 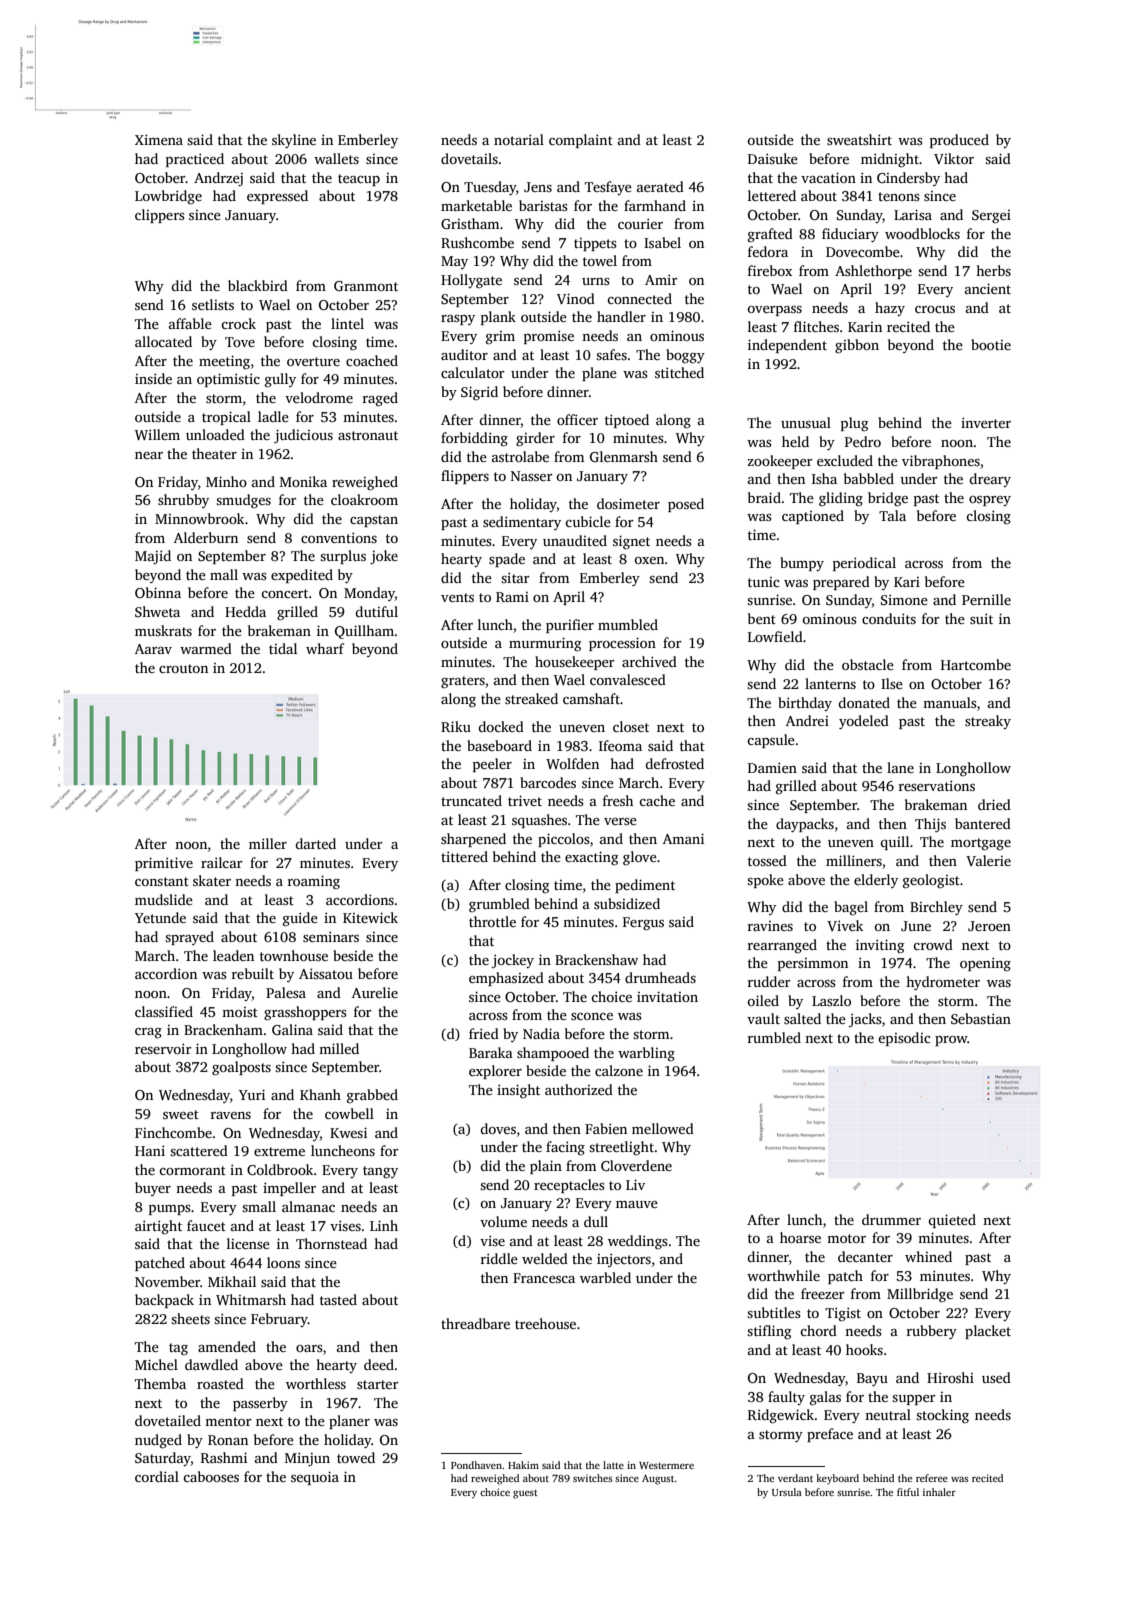 What do you see at coordinates (294, 141) in the screenshot?
I see `skyline` at bounding box center [294, 141].
